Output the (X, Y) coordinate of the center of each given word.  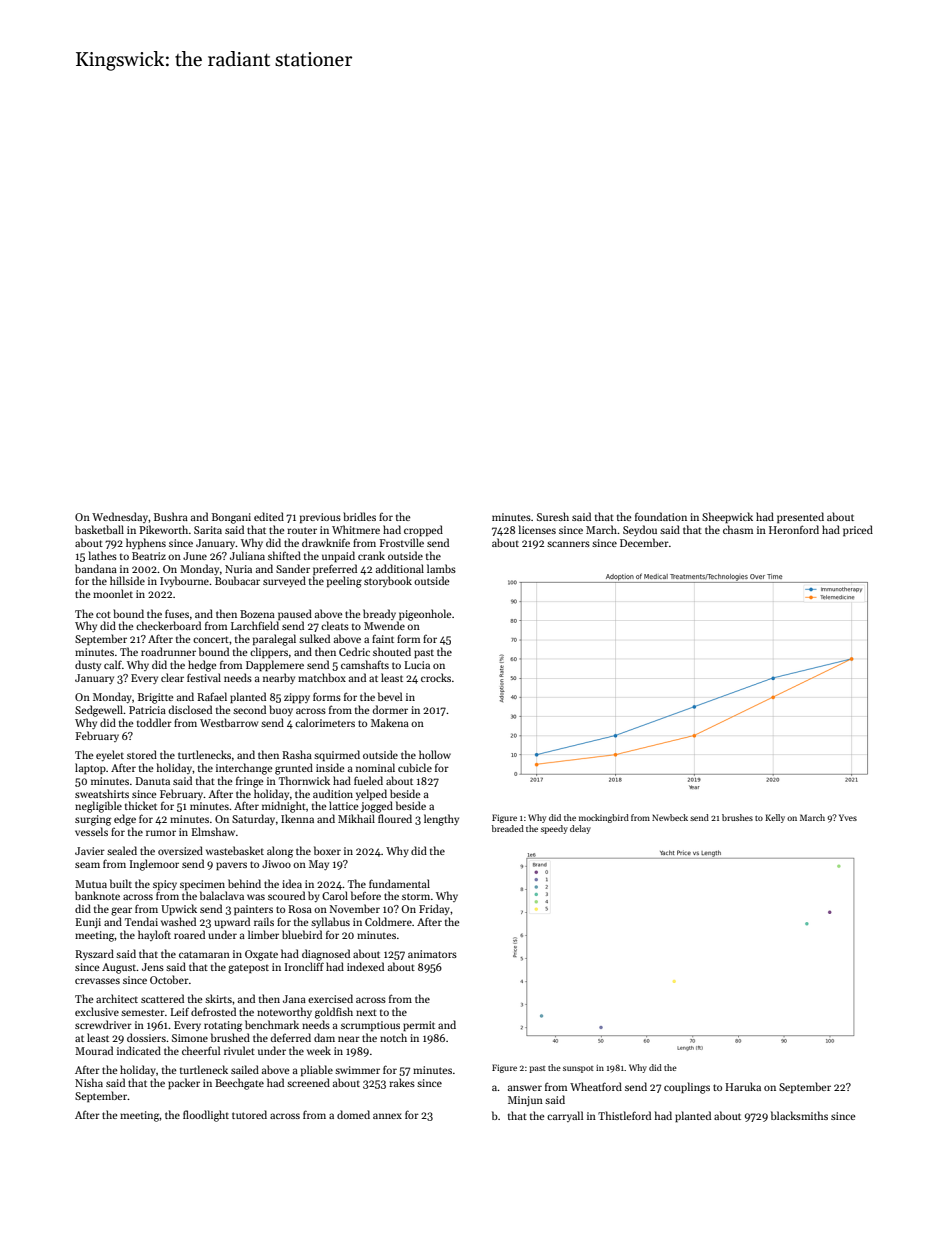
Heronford (794, 529)
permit (419, 1026)
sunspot (578, 1069)
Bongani (231, 518)
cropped (423, 531)
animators (432, 954)
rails (264, 921)
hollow (435, 754)
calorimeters (325, 722)
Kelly (775, 818)
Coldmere (388, 921)
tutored (249, 1114)
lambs (441, 568)
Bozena (257, 614)
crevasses (97, 981)
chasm (738, 529)
